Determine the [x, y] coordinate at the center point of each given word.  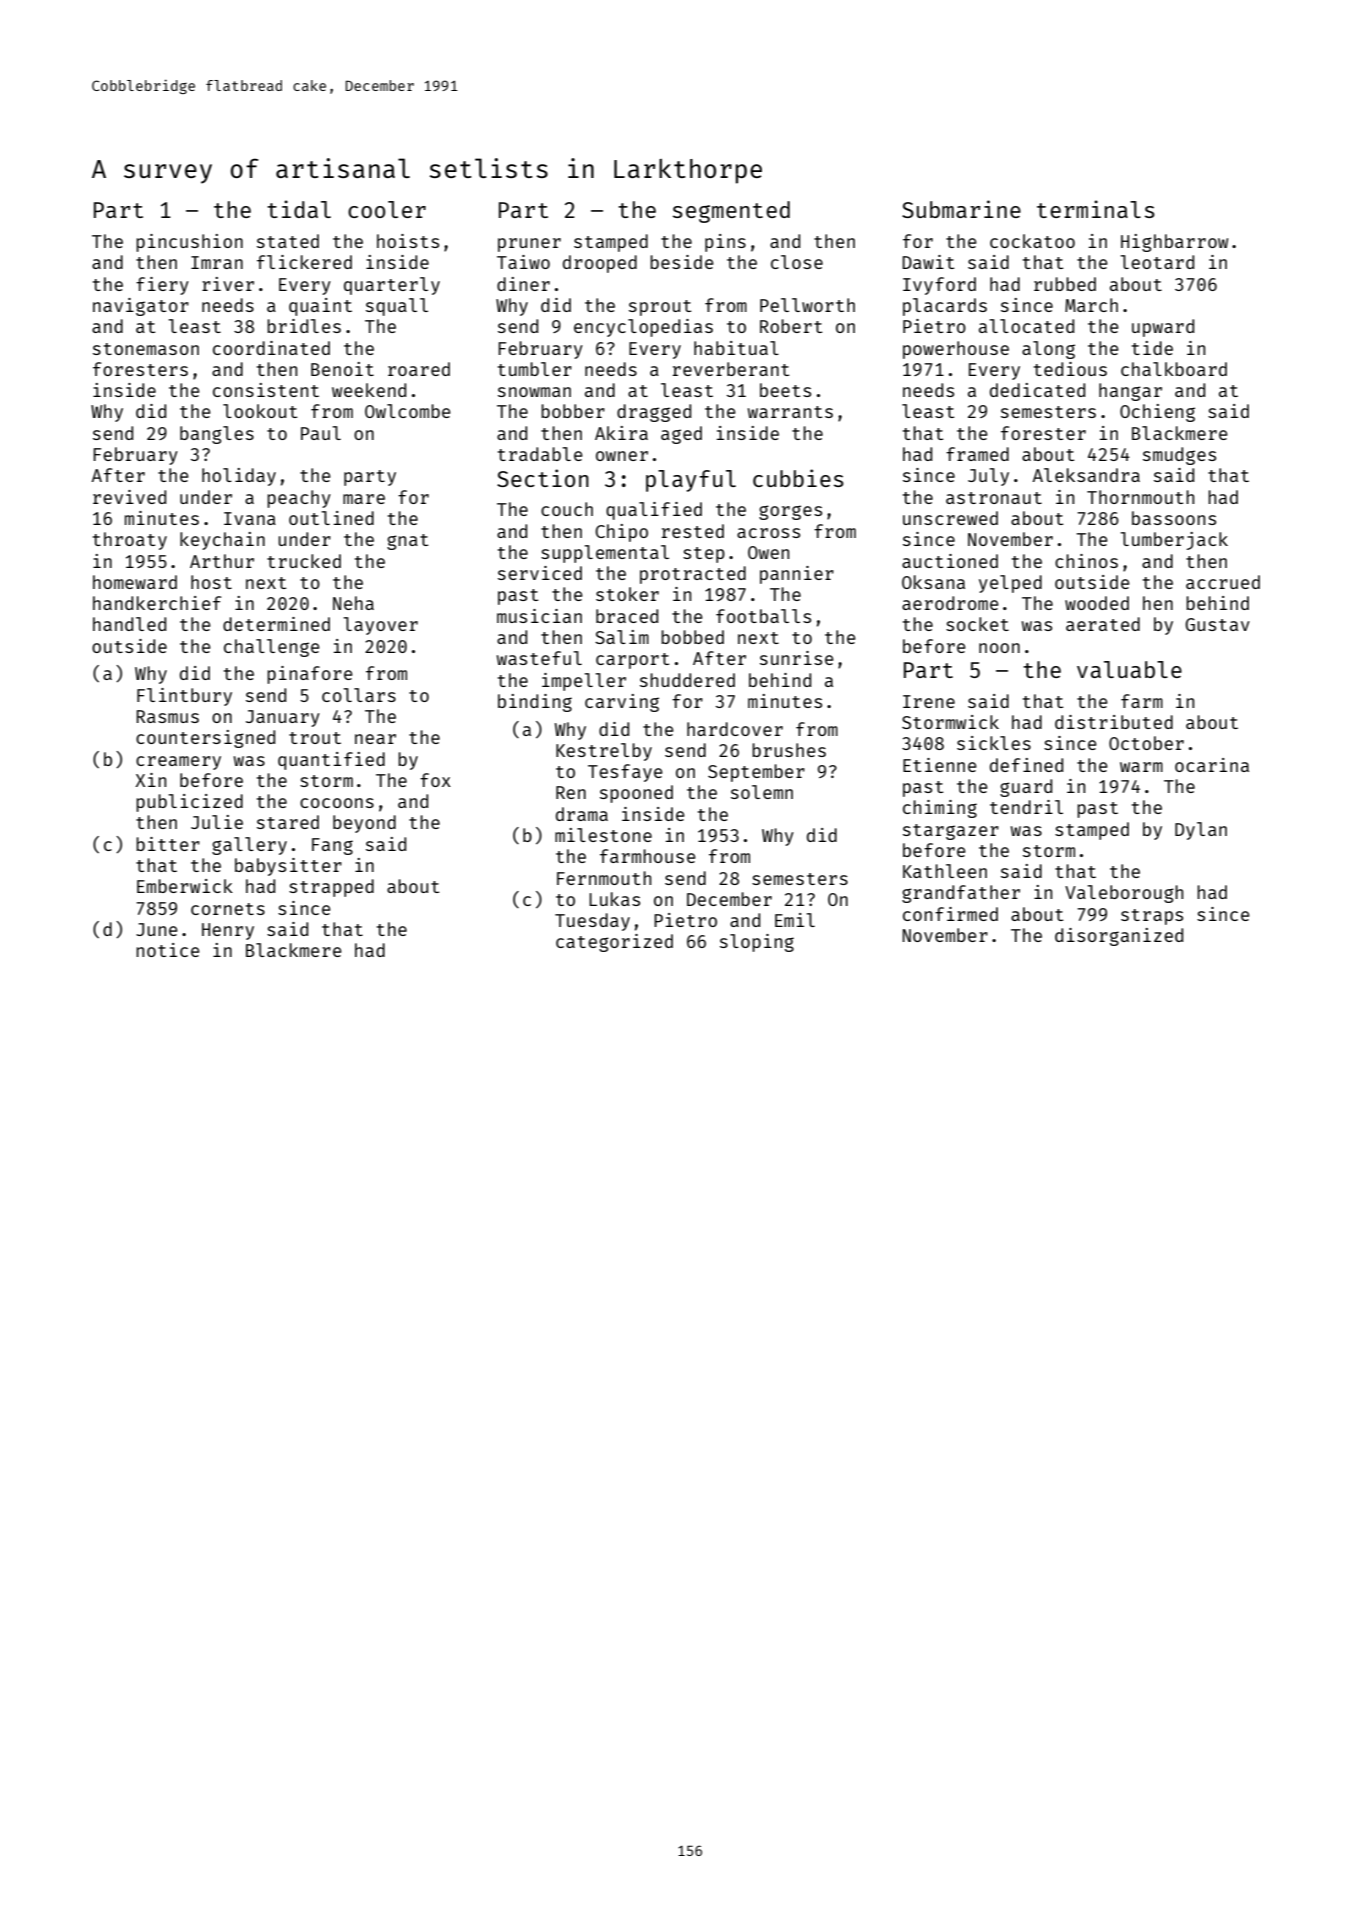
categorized [614, 943]
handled [129, 624]
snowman [534, 392]
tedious [1070, 369]
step [704, 555]
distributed [1114, 722]
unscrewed [950, 518]
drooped [600, 264]
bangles [217, 435]
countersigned [205, 739]
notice [168, 950]
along [1048, 350]
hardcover [735, 729]
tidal [299, 209]
